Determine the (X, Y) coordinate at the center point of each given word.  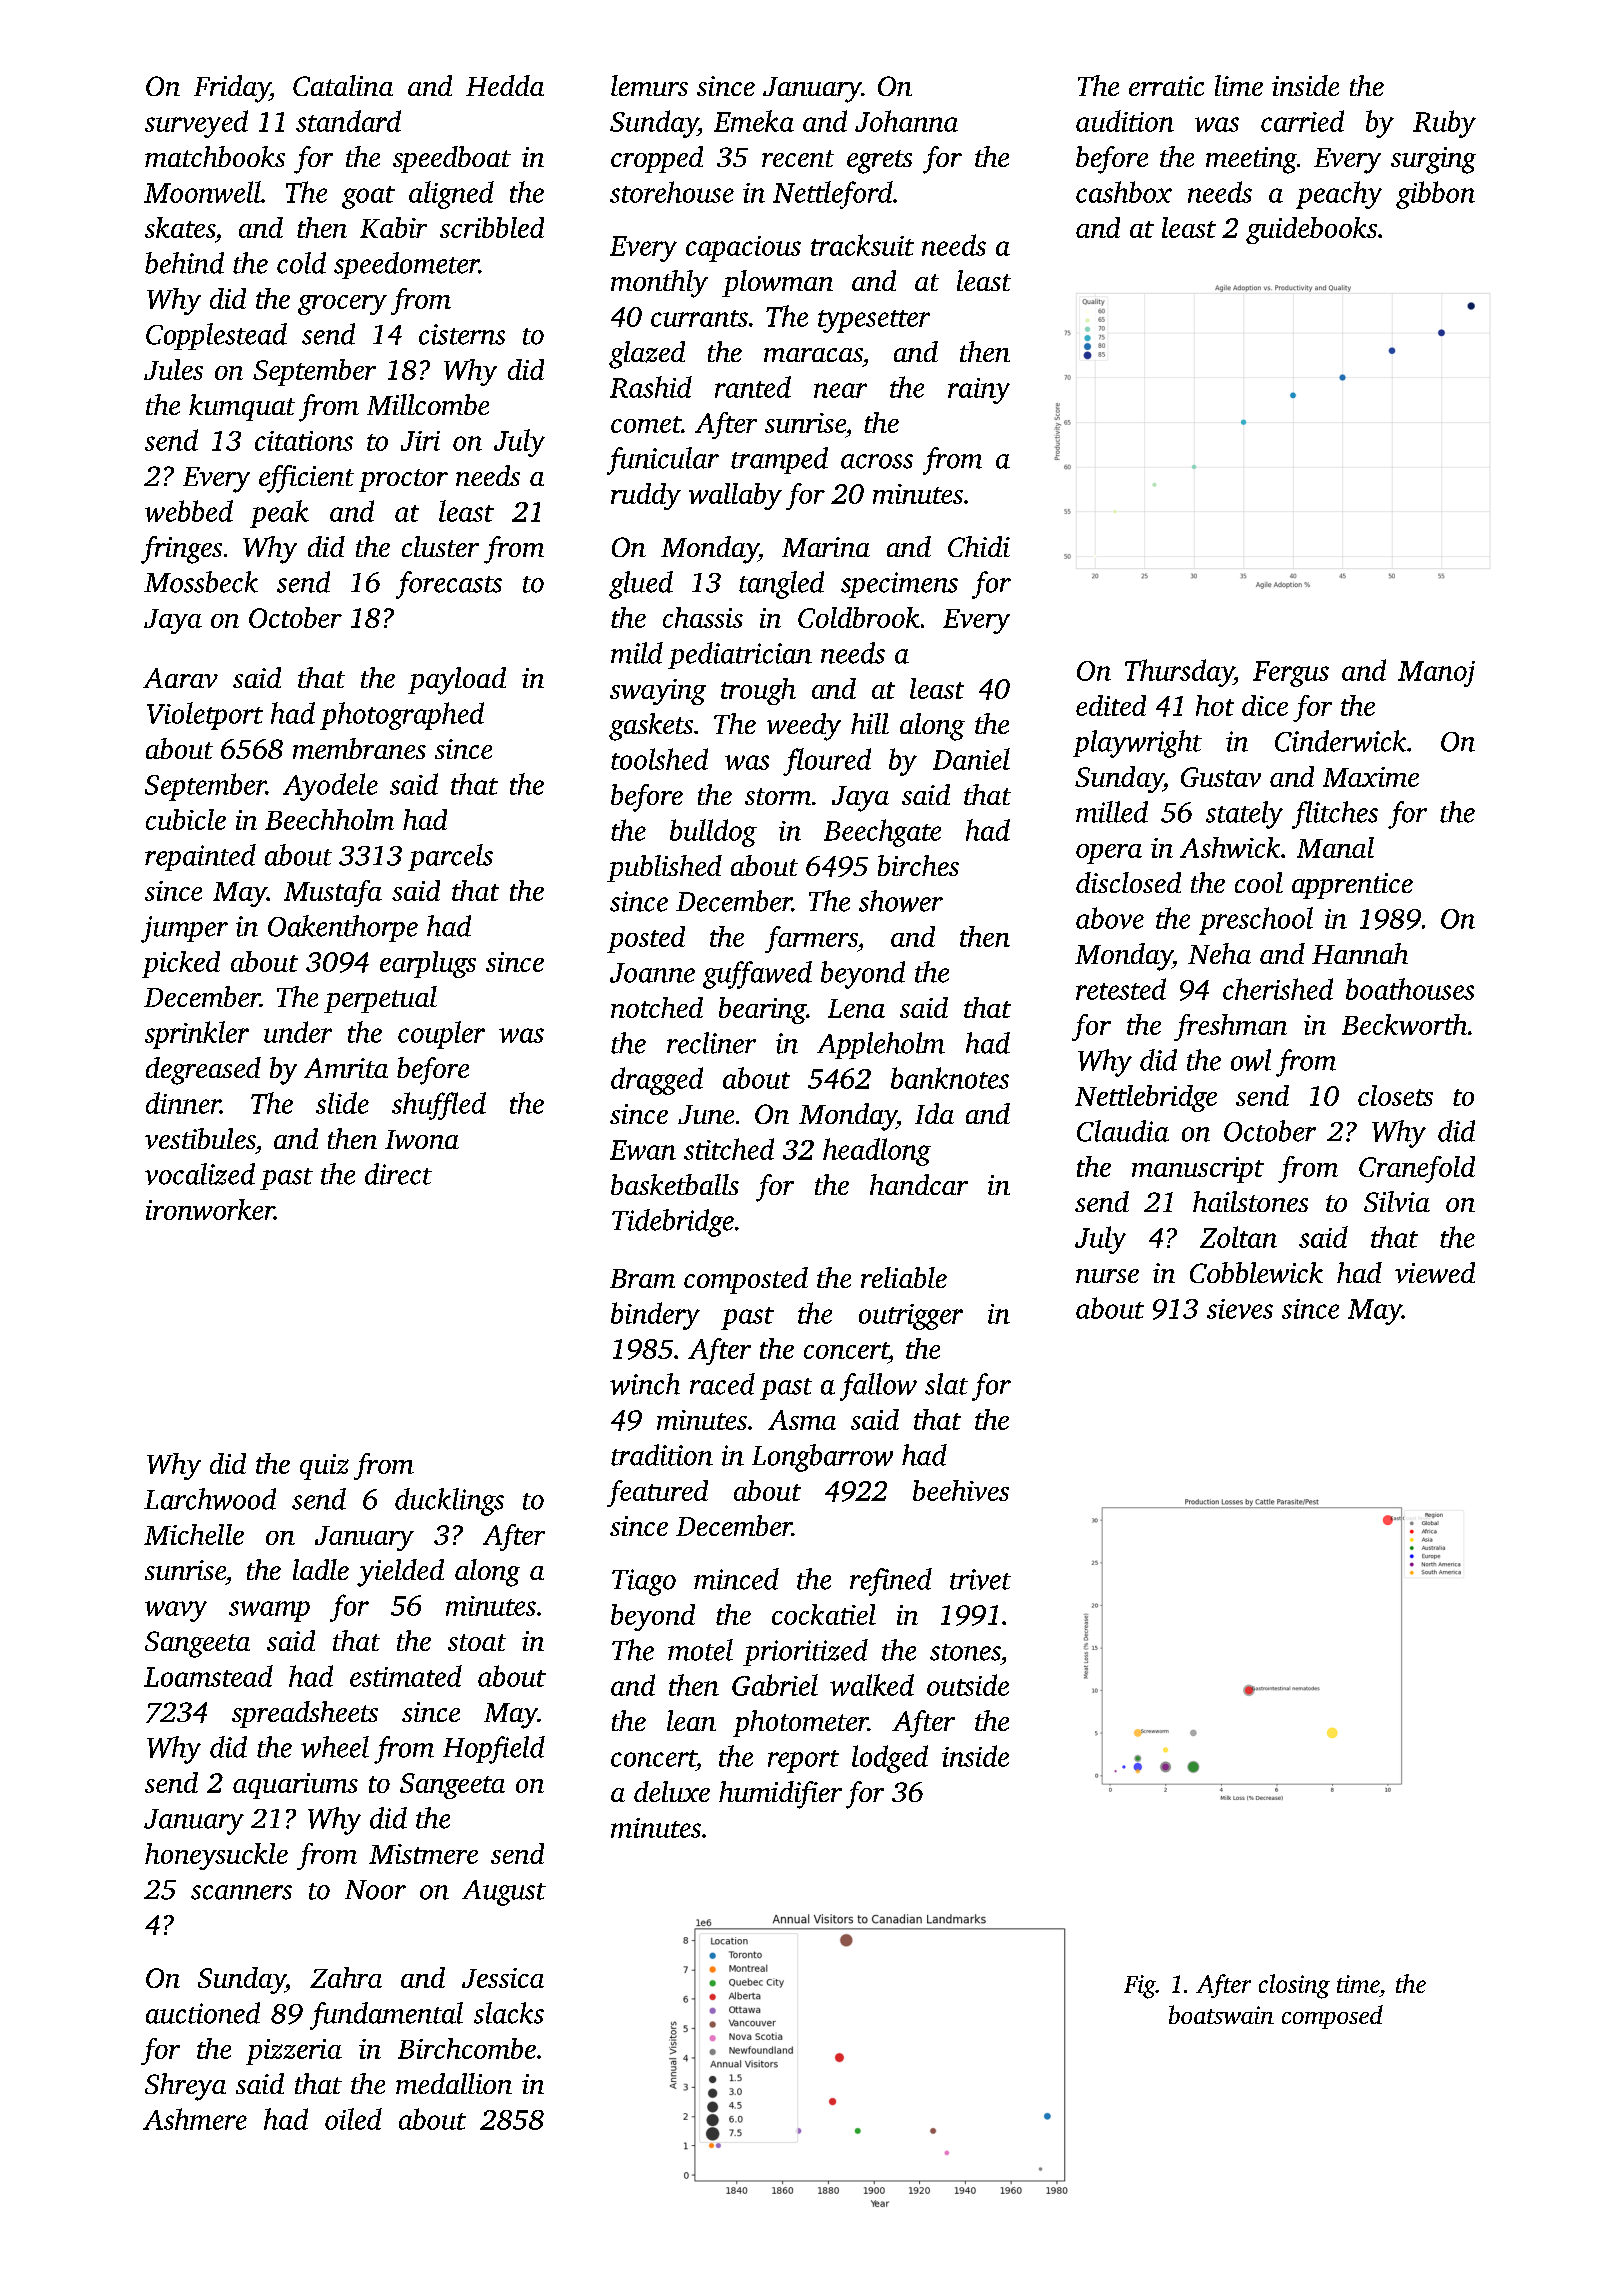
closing (1294, 1986)
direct (398, 1174)
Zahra (346, 1977)
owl (1251, 1060)
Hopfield (494, 1750)
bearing (762, 1010)
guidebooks (1311, 230)
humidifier (780, 1795)
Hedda (505, 85)
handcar (919, 1184)
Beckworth (1404, 1024)
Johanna (906, 121)
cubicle (186, 819)
